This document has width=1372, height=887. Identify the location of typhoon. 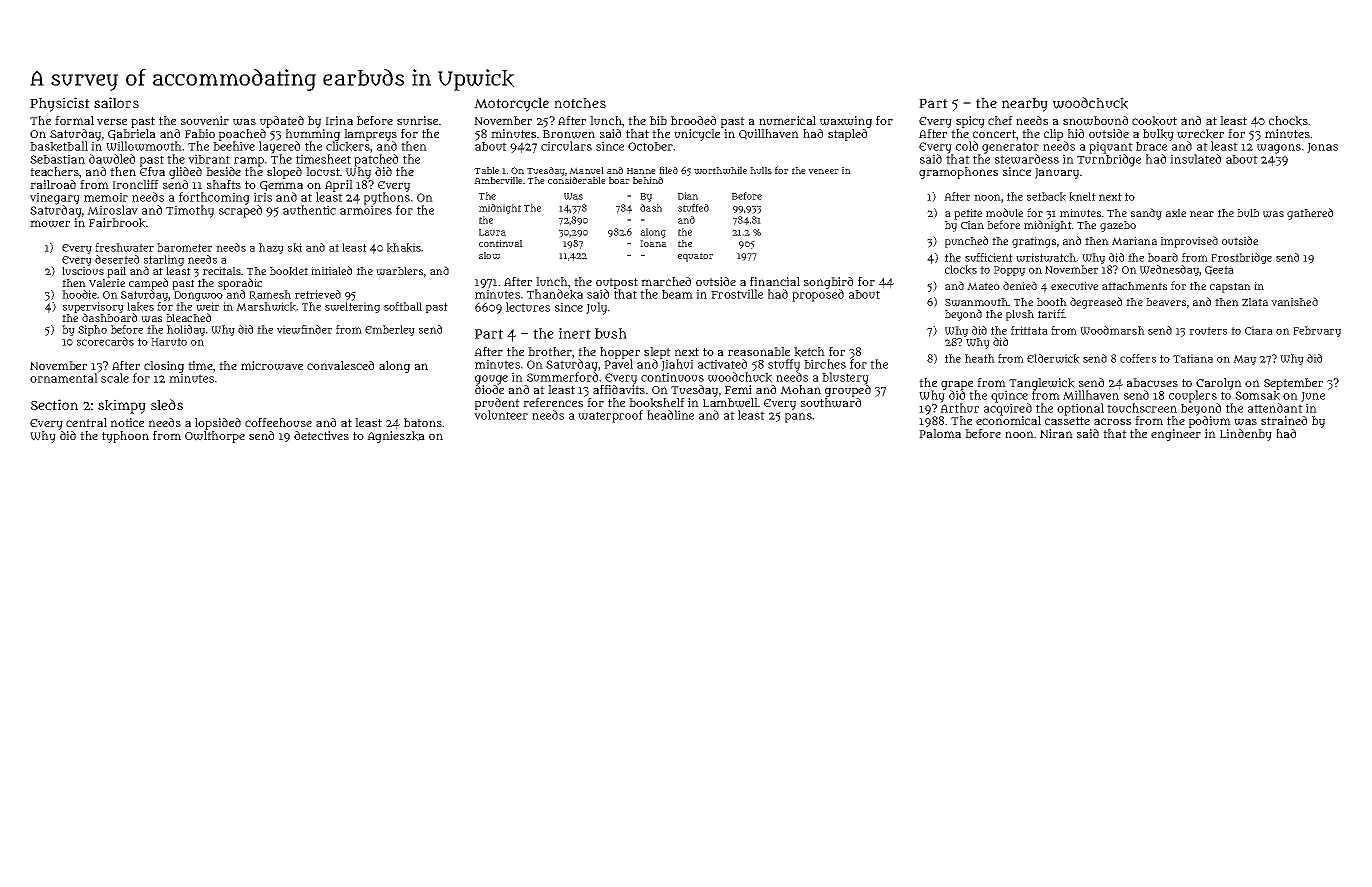
(125, 437).
